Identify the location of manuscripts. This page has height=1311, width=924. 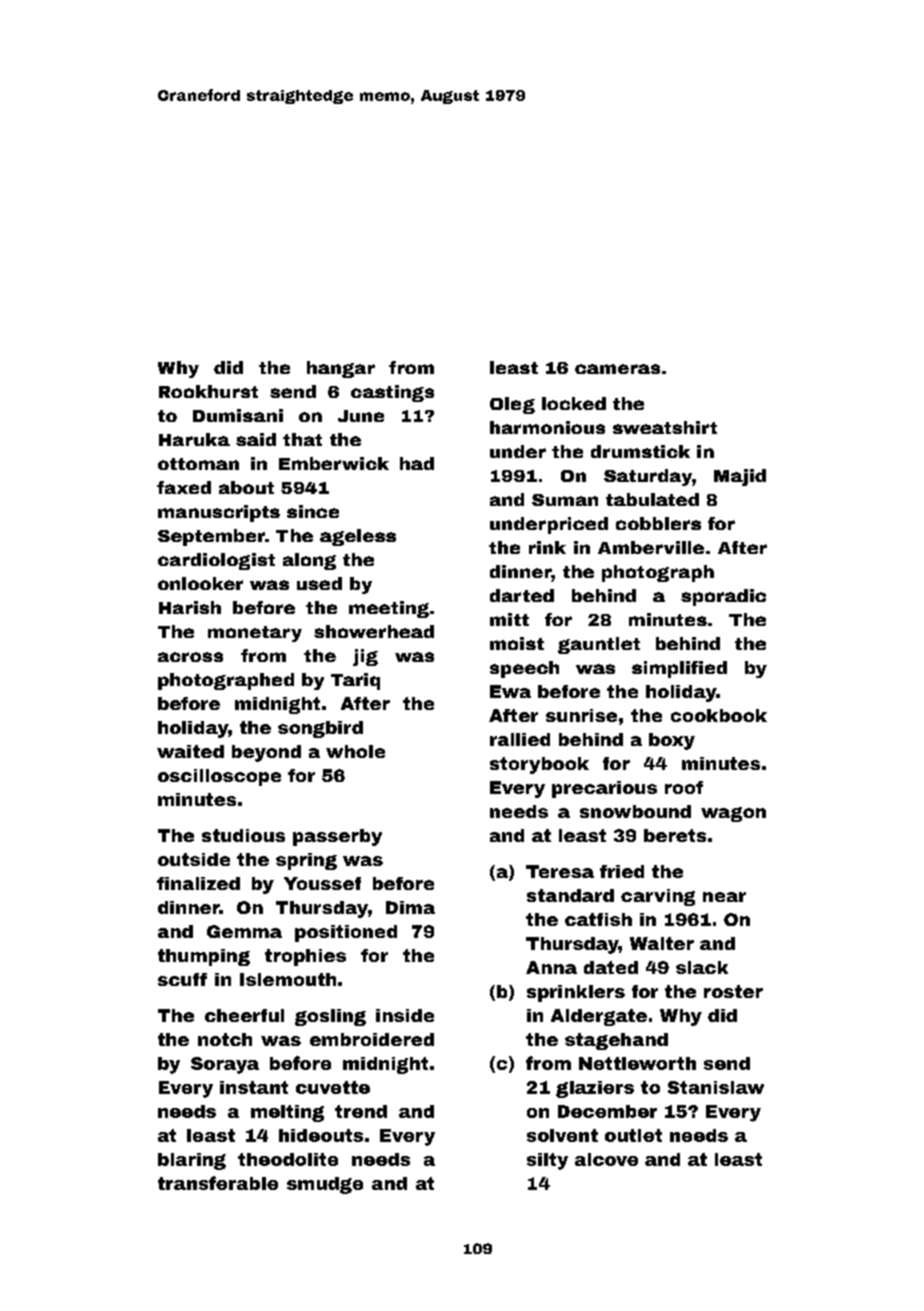
(219, 513).
